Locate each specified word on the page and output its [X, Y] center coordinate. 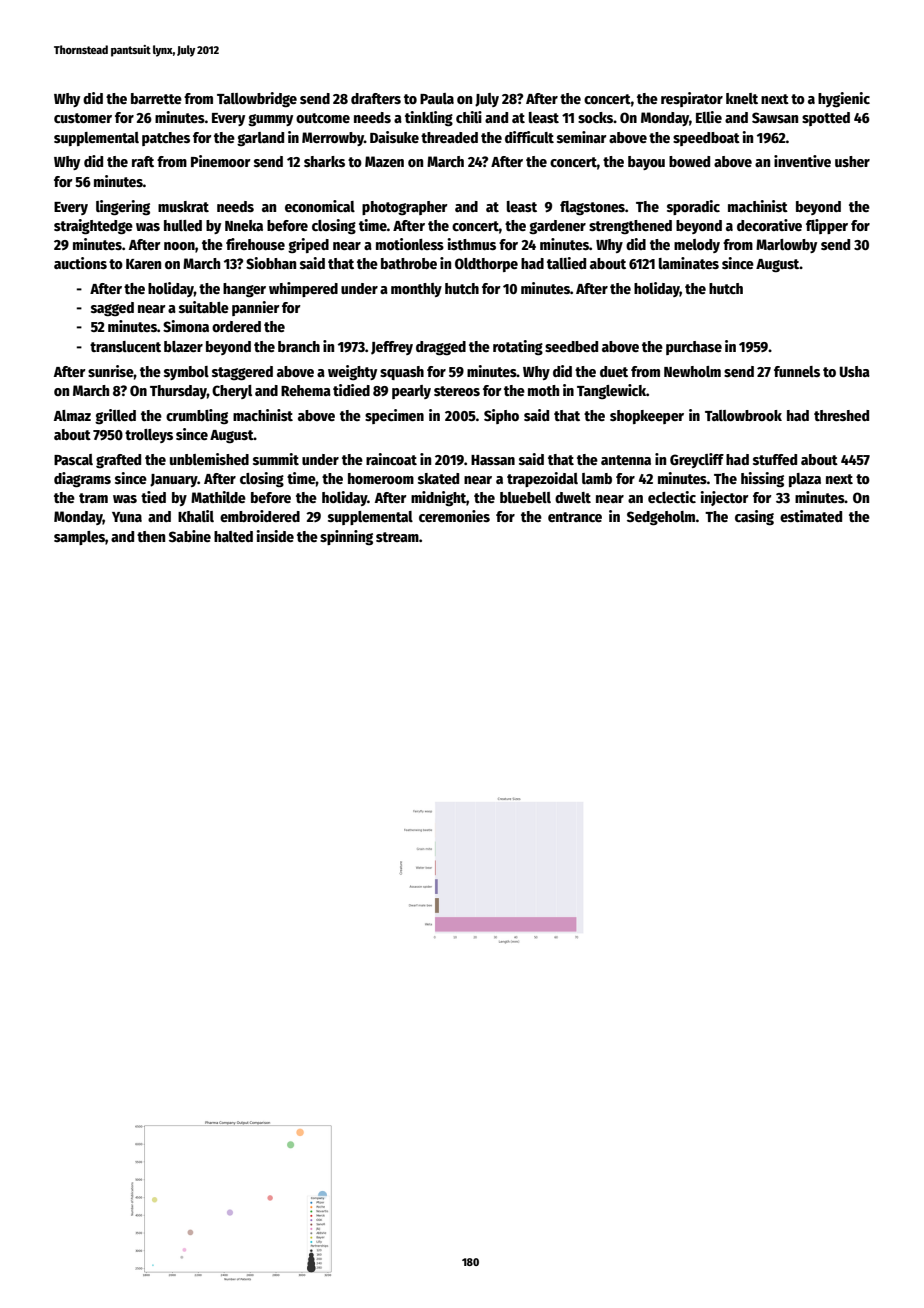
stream [397, 537]
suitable [204, 307]
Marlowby [786, 246]
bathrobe [409, 263]
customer [83, 118]
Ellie [709, 117]
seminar [582, 137]
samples [79, 538]
